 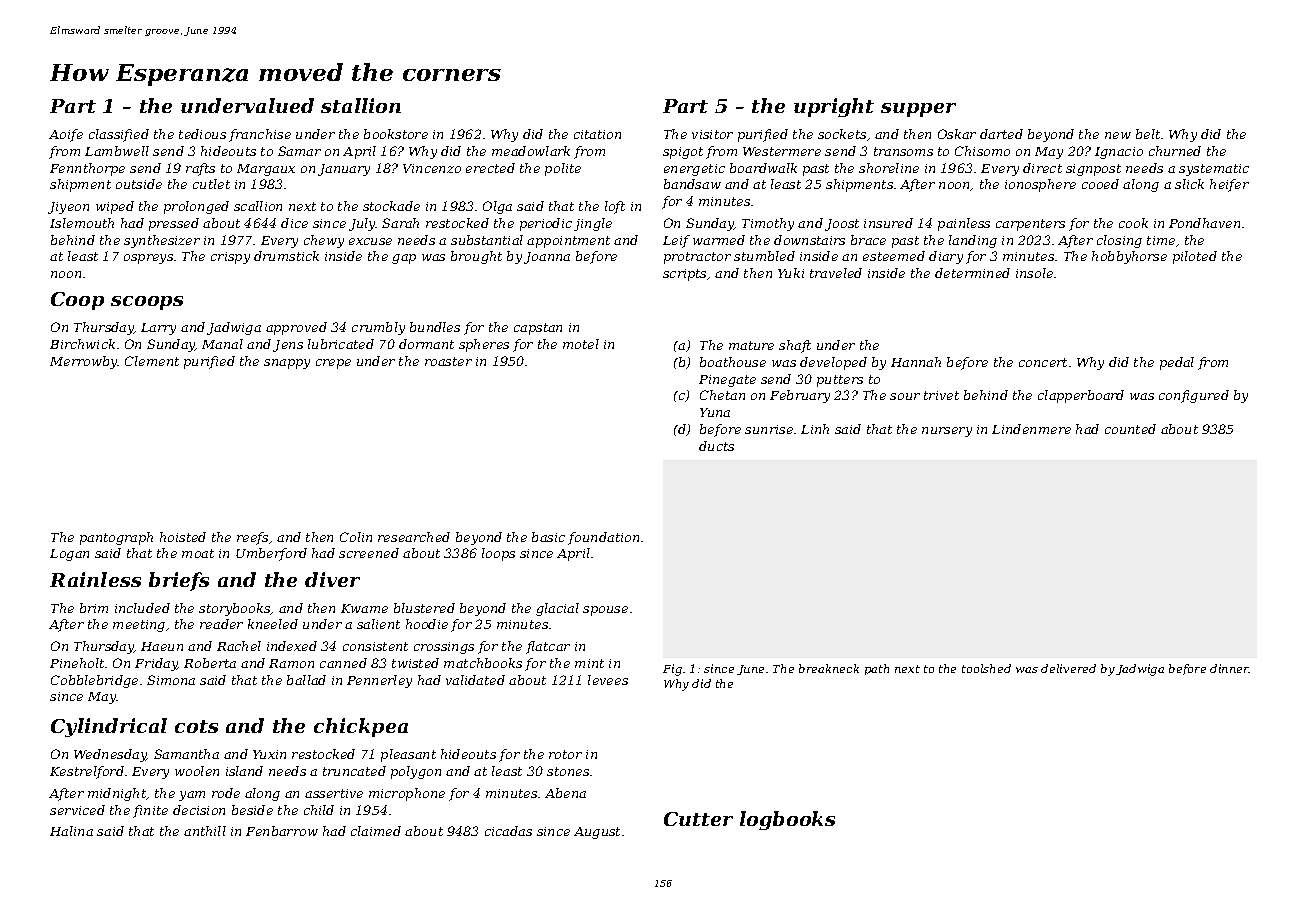 What do you see at coordinates (116, 538) in the image?
I see `pantograph` at bounding box center [116, 538].
